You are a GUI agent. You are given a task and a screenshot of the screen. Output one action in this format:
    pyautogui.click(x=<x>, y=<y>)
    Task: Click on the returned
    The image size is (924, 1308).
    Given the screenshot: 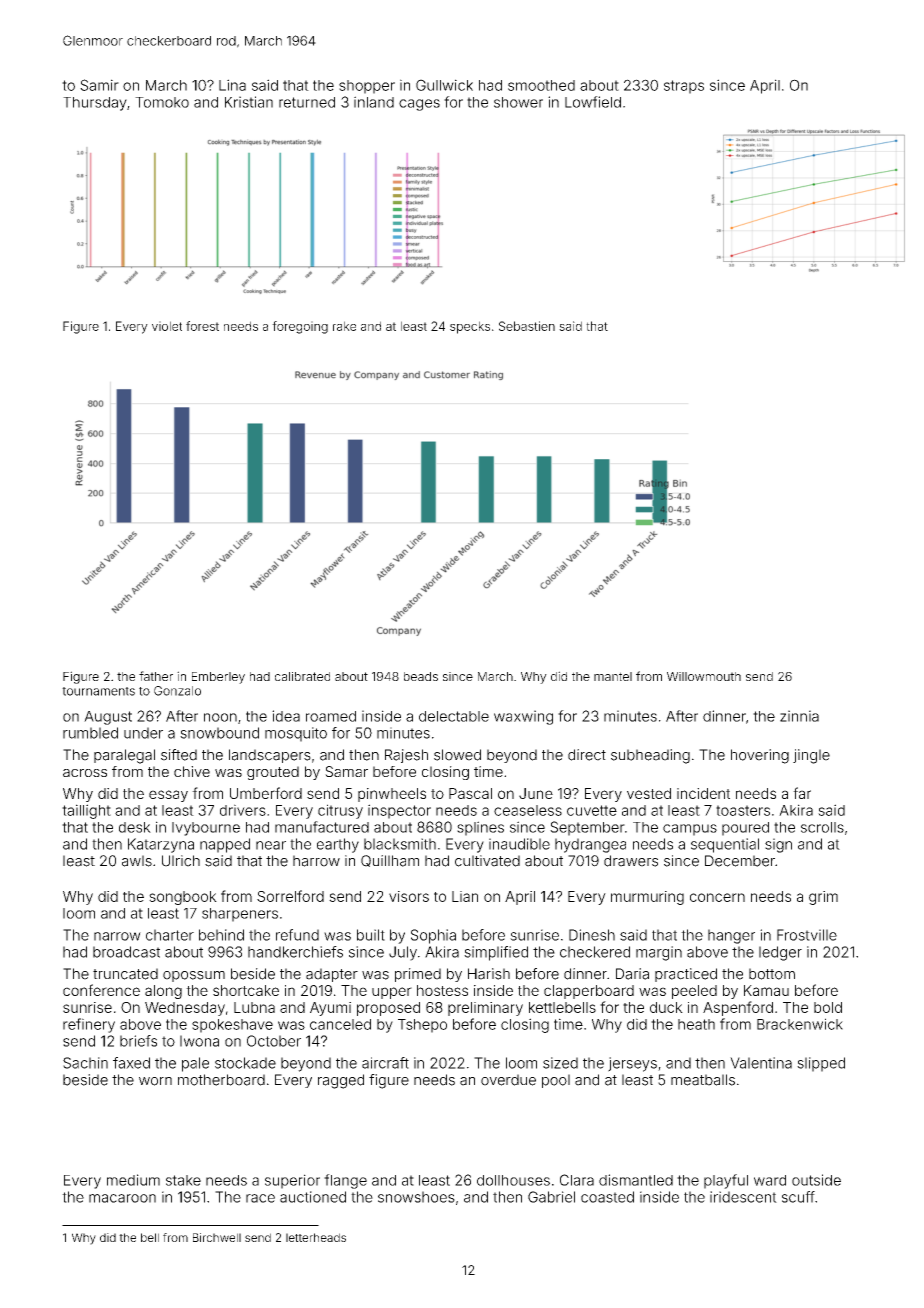 What is the action you would take?
    pyautogui.click(x=307, y=102)
